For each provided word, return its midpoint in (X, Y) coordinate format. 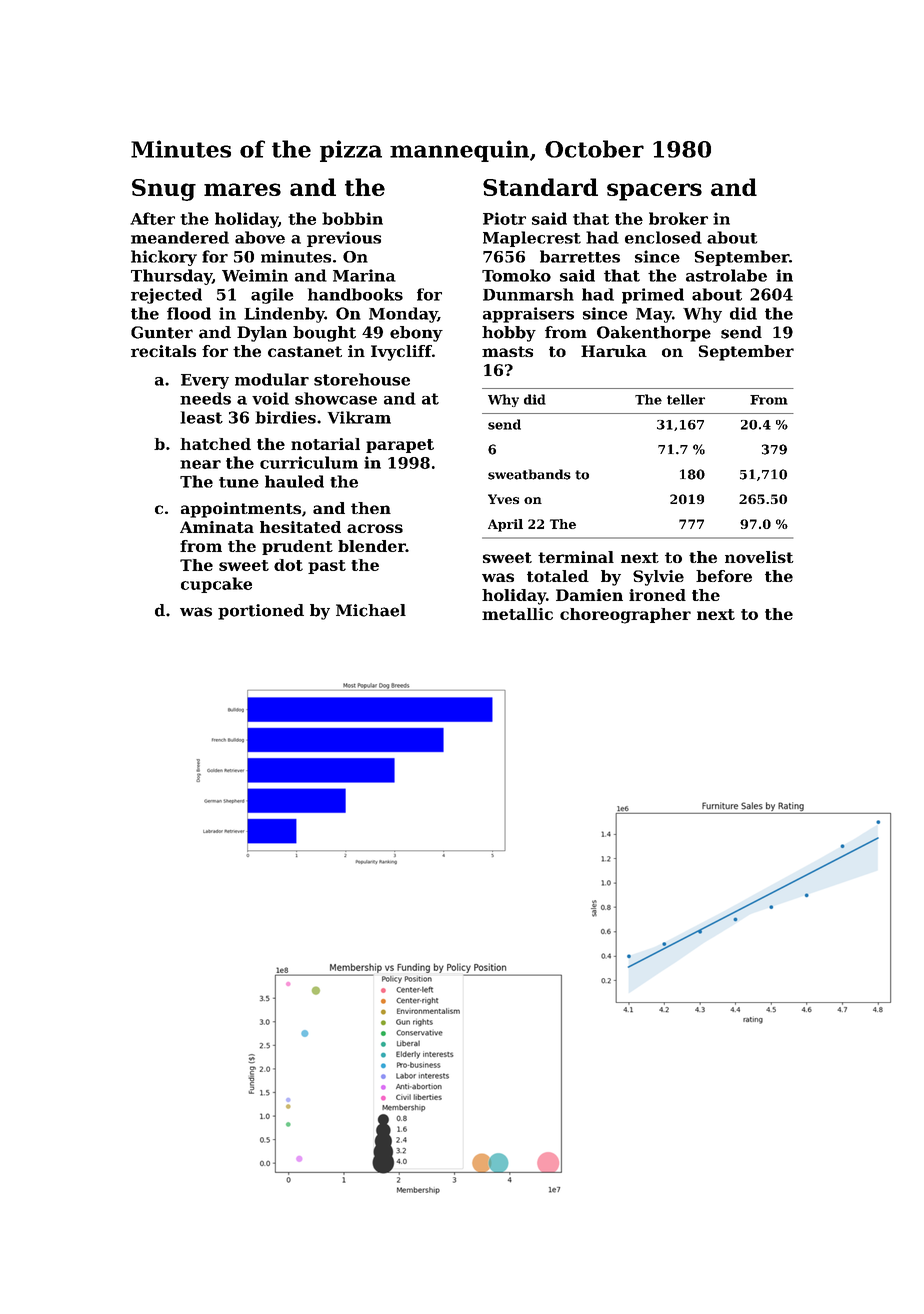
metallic (517, 614)
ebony (416, 334)
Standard (540, 187)
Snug (164, 190)
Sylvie (658, 578)
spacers (654, 192)
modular (272, 379)
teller (686, 399)
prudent (297, 547)
